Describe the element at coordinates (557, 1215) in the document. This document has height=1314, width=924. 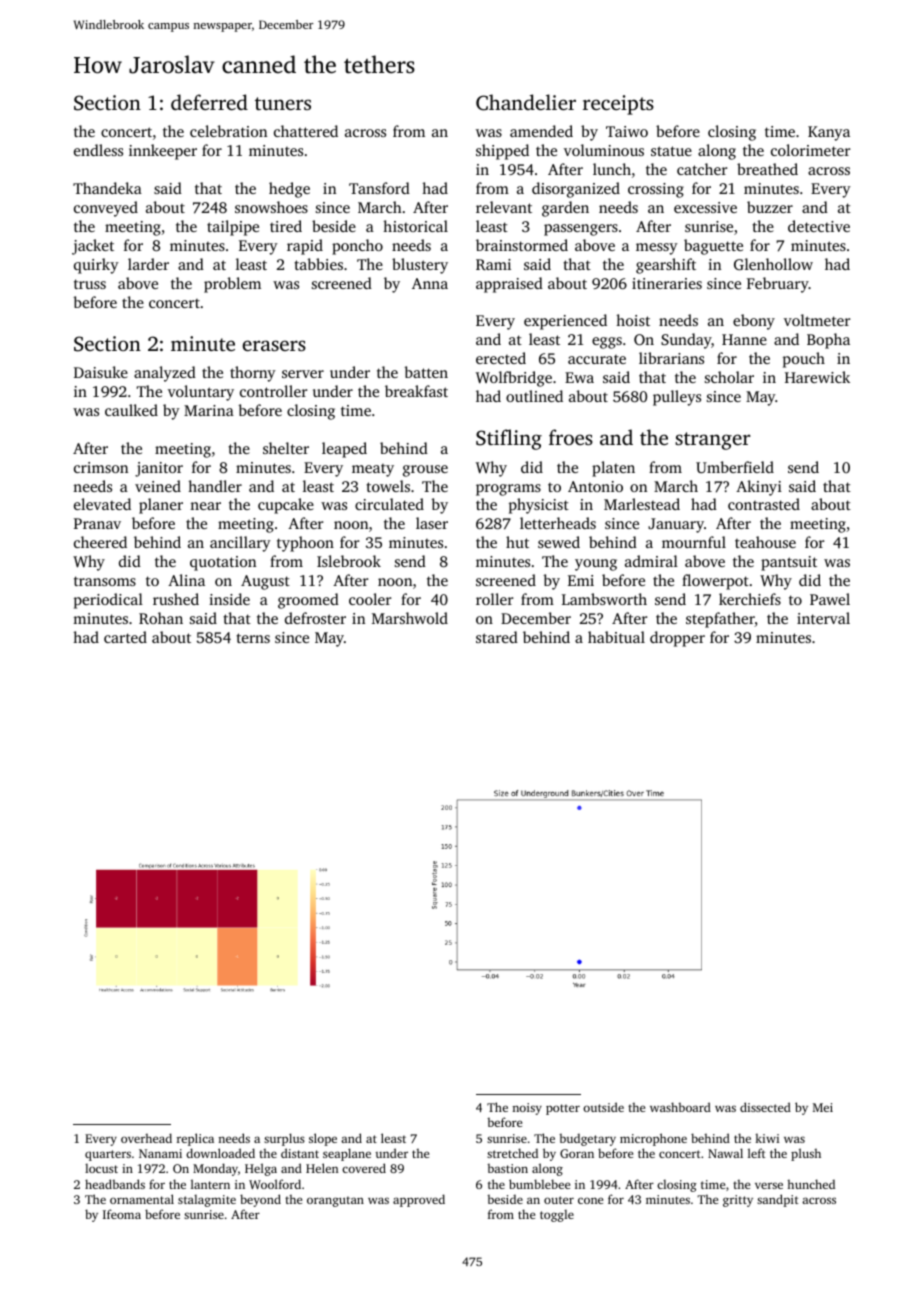
I see `toggle` at that location.
